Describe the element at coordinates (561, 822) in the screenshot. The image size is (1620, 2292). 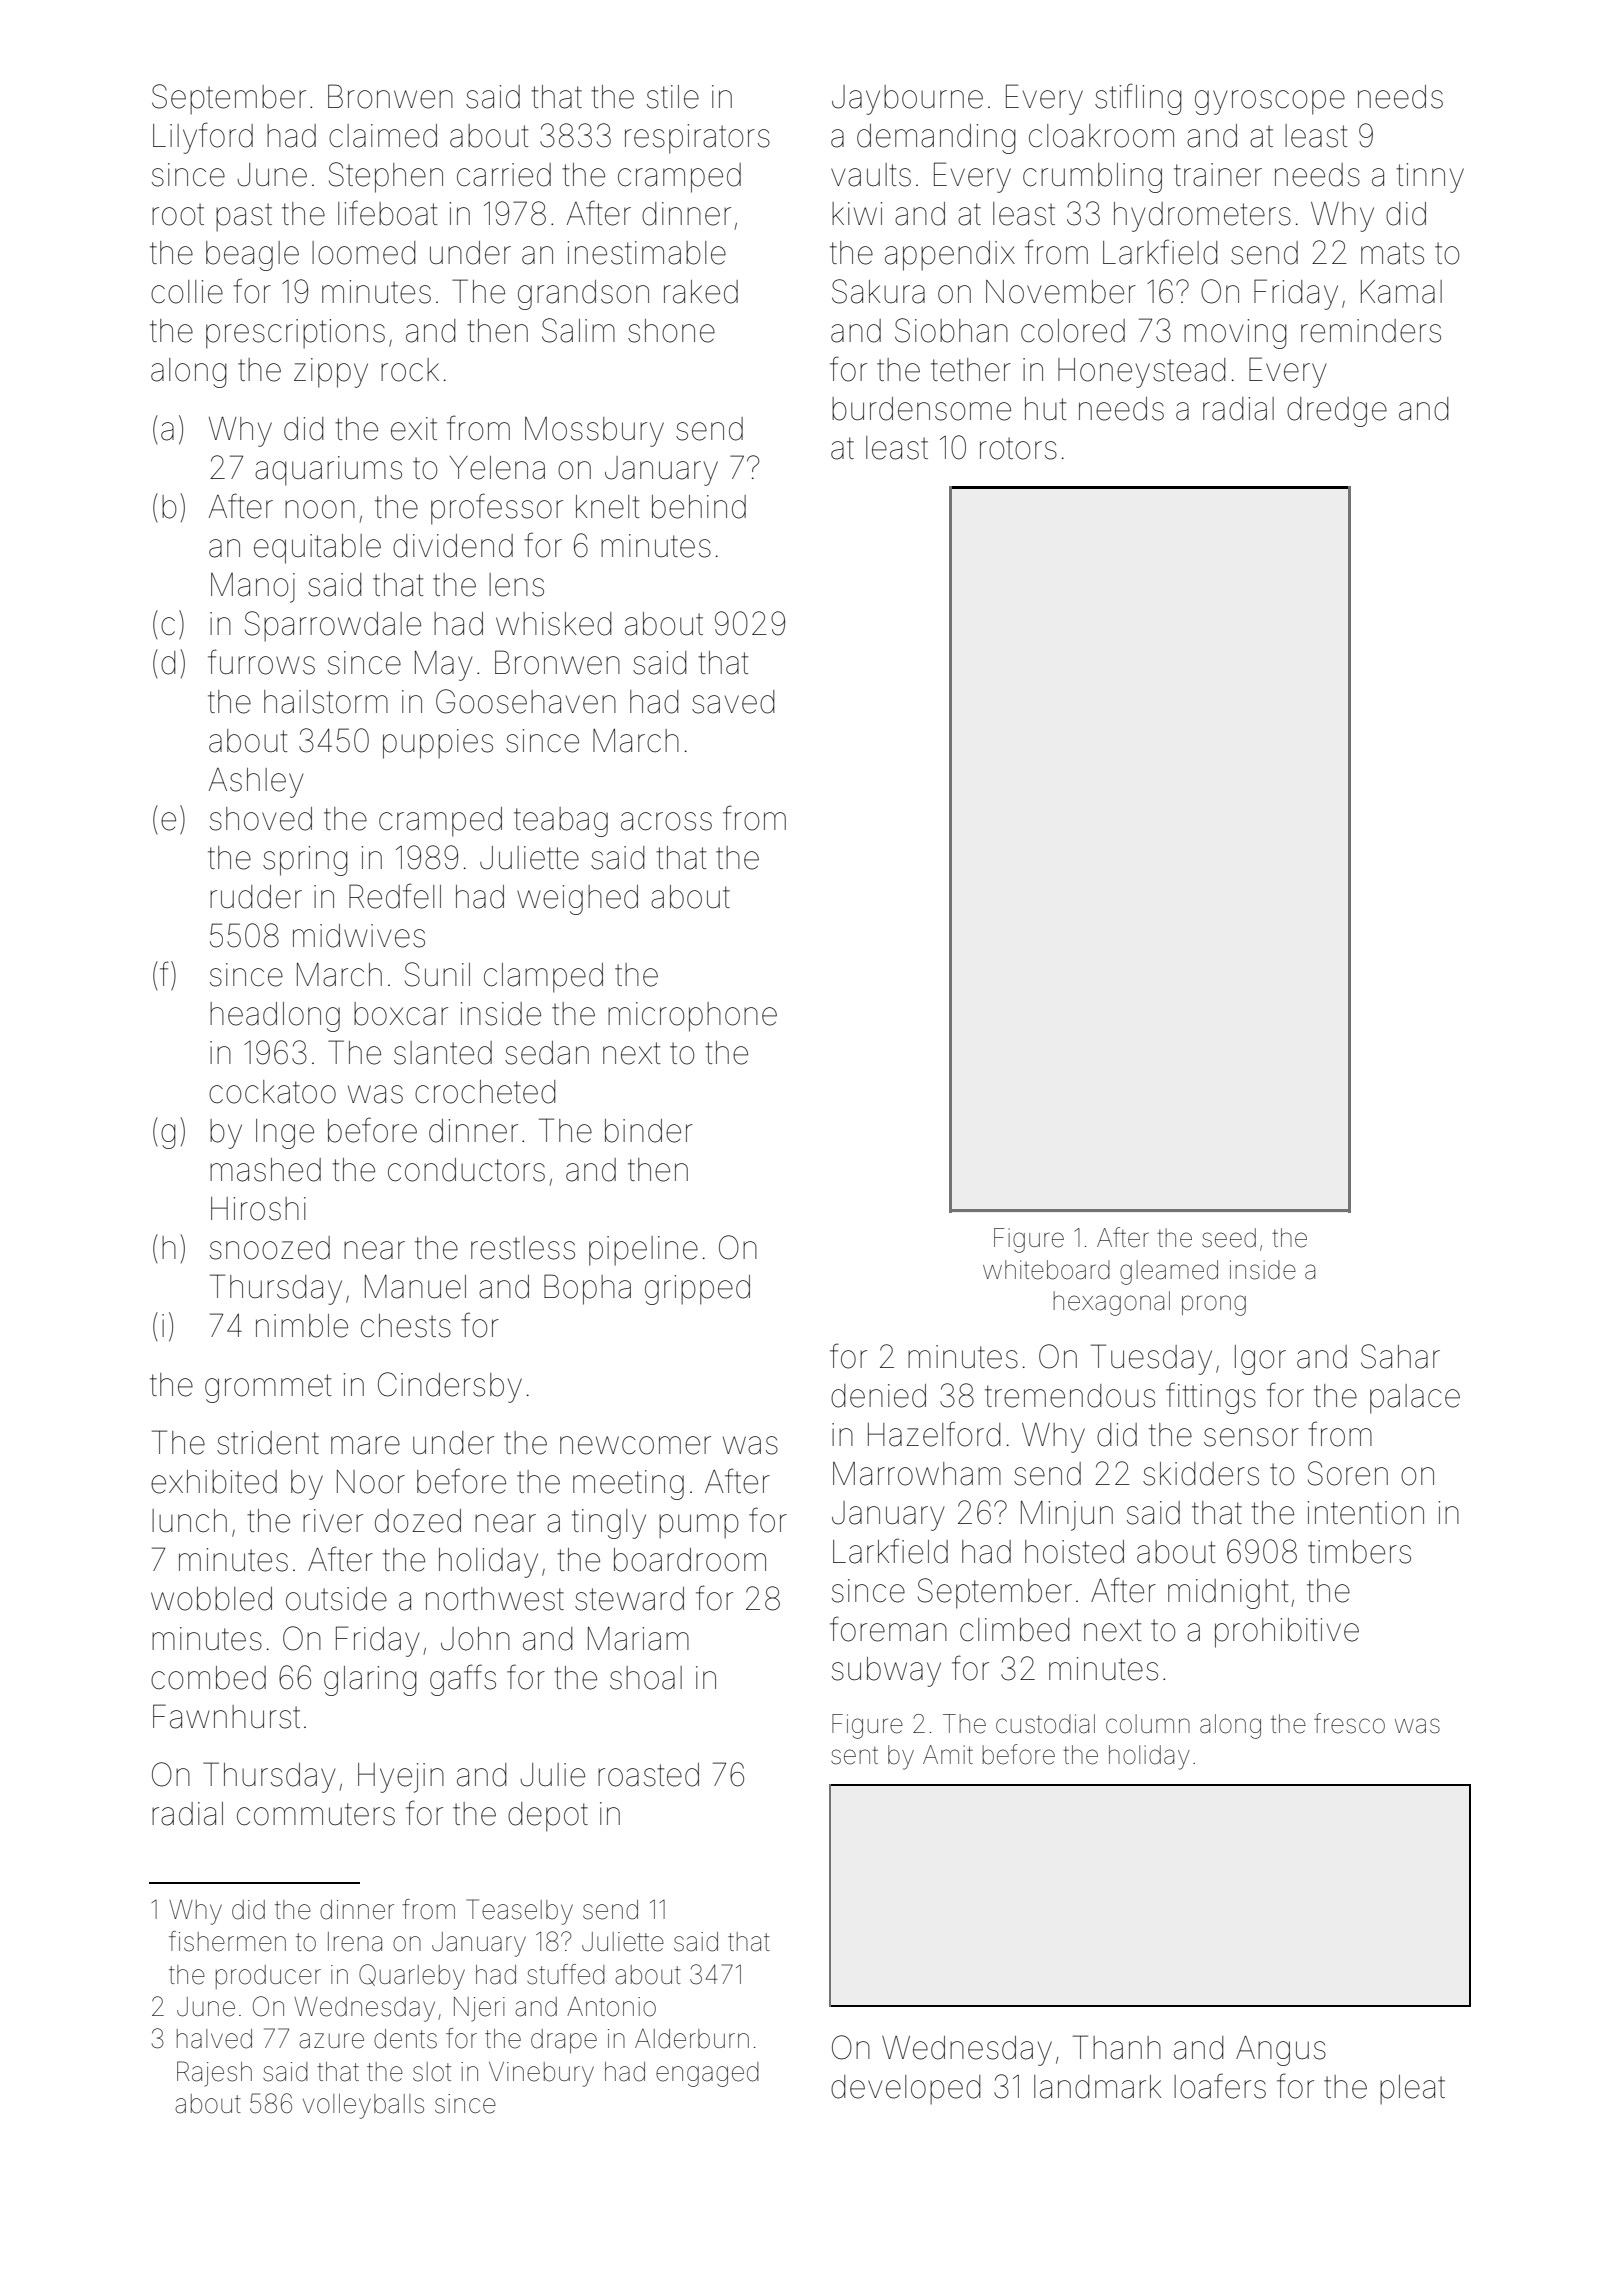
I see `teabag` at that location.
